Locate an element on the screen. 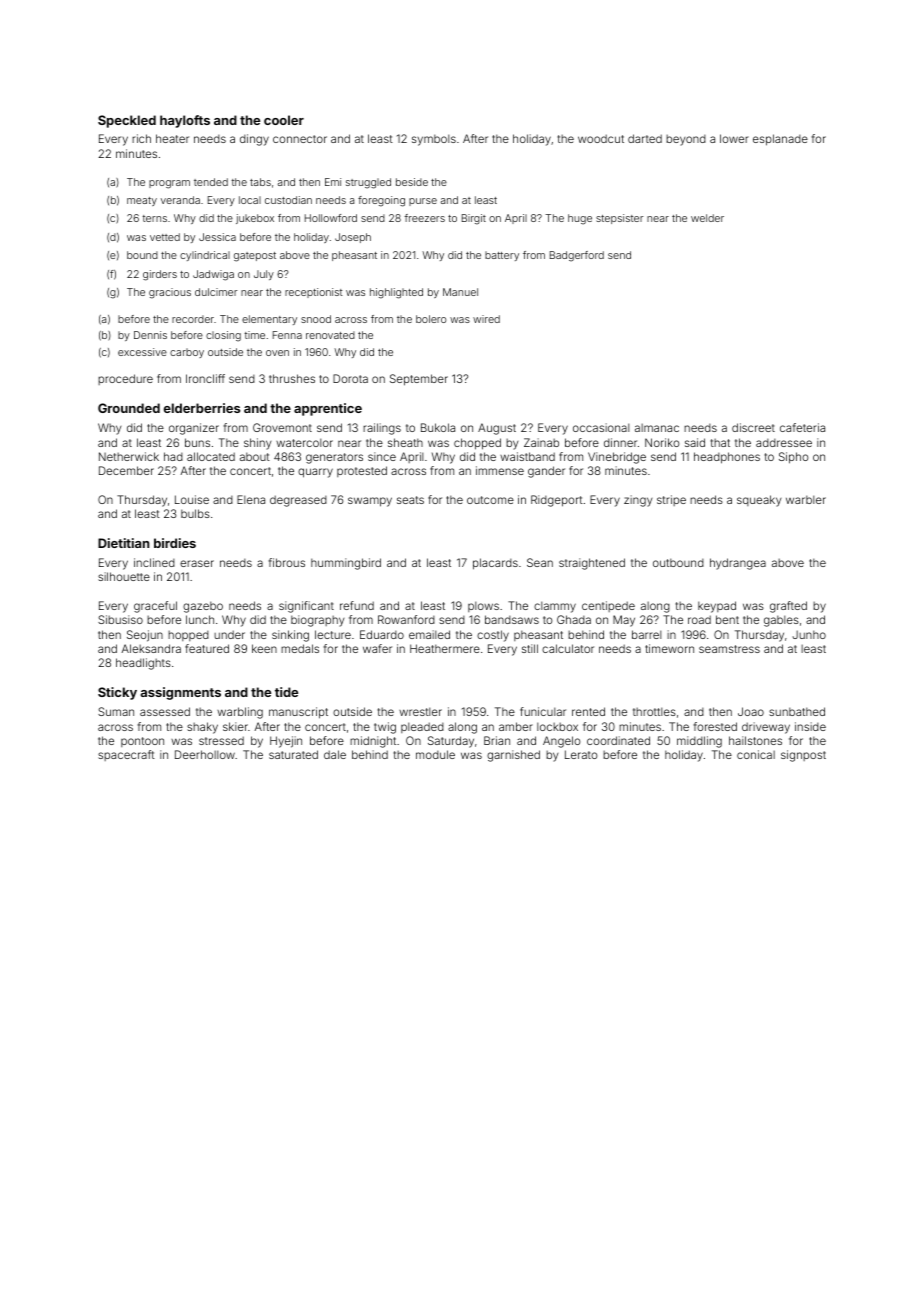 Image resolution: width=924 pixels, height=1308 pixels. Sean is located at coordinates (540, 562).
